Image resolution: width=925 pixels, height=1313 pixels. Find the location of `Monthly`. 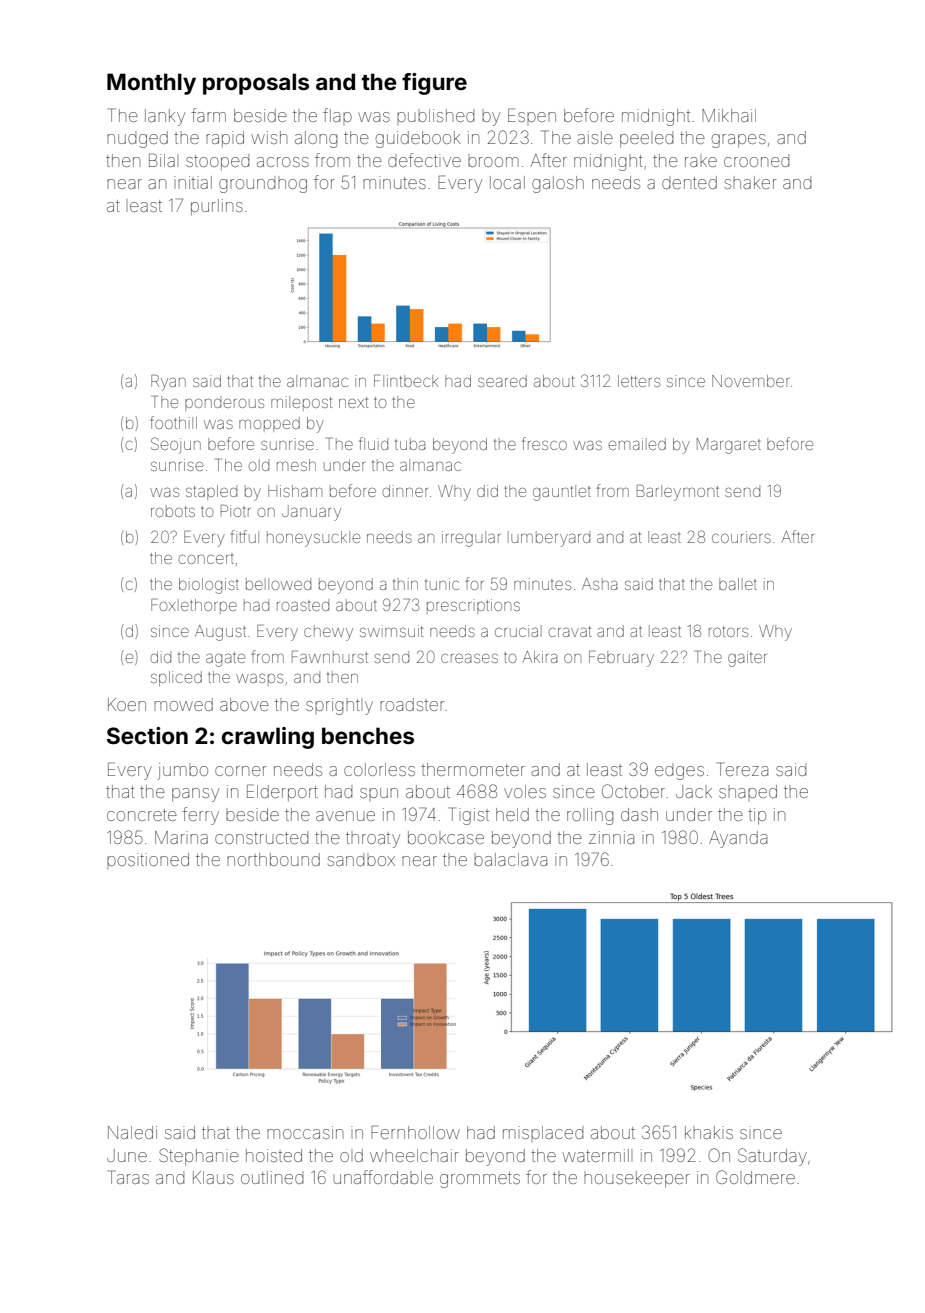

Monthly is located at coordinates (151, 84).
